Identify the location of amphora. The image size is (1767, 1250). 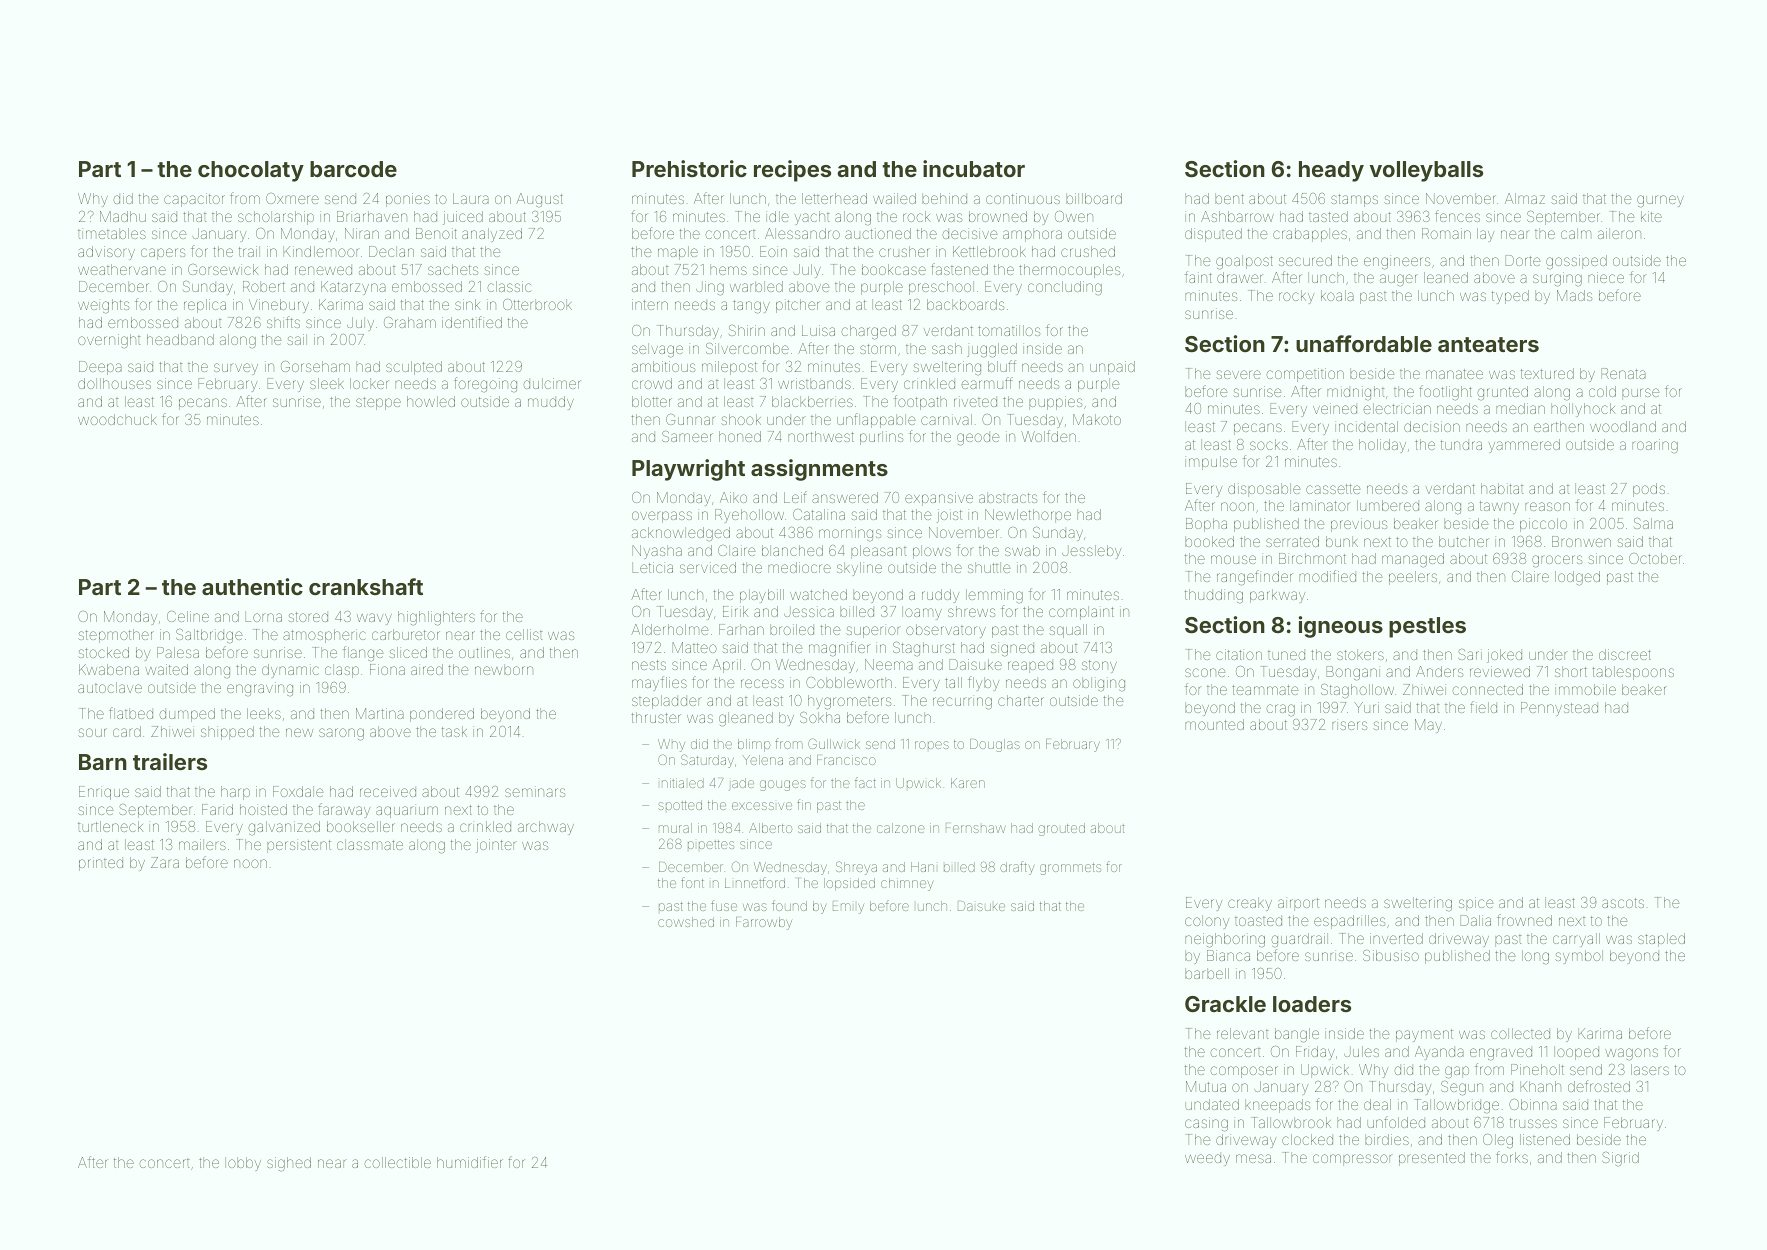
(1032, 235).
